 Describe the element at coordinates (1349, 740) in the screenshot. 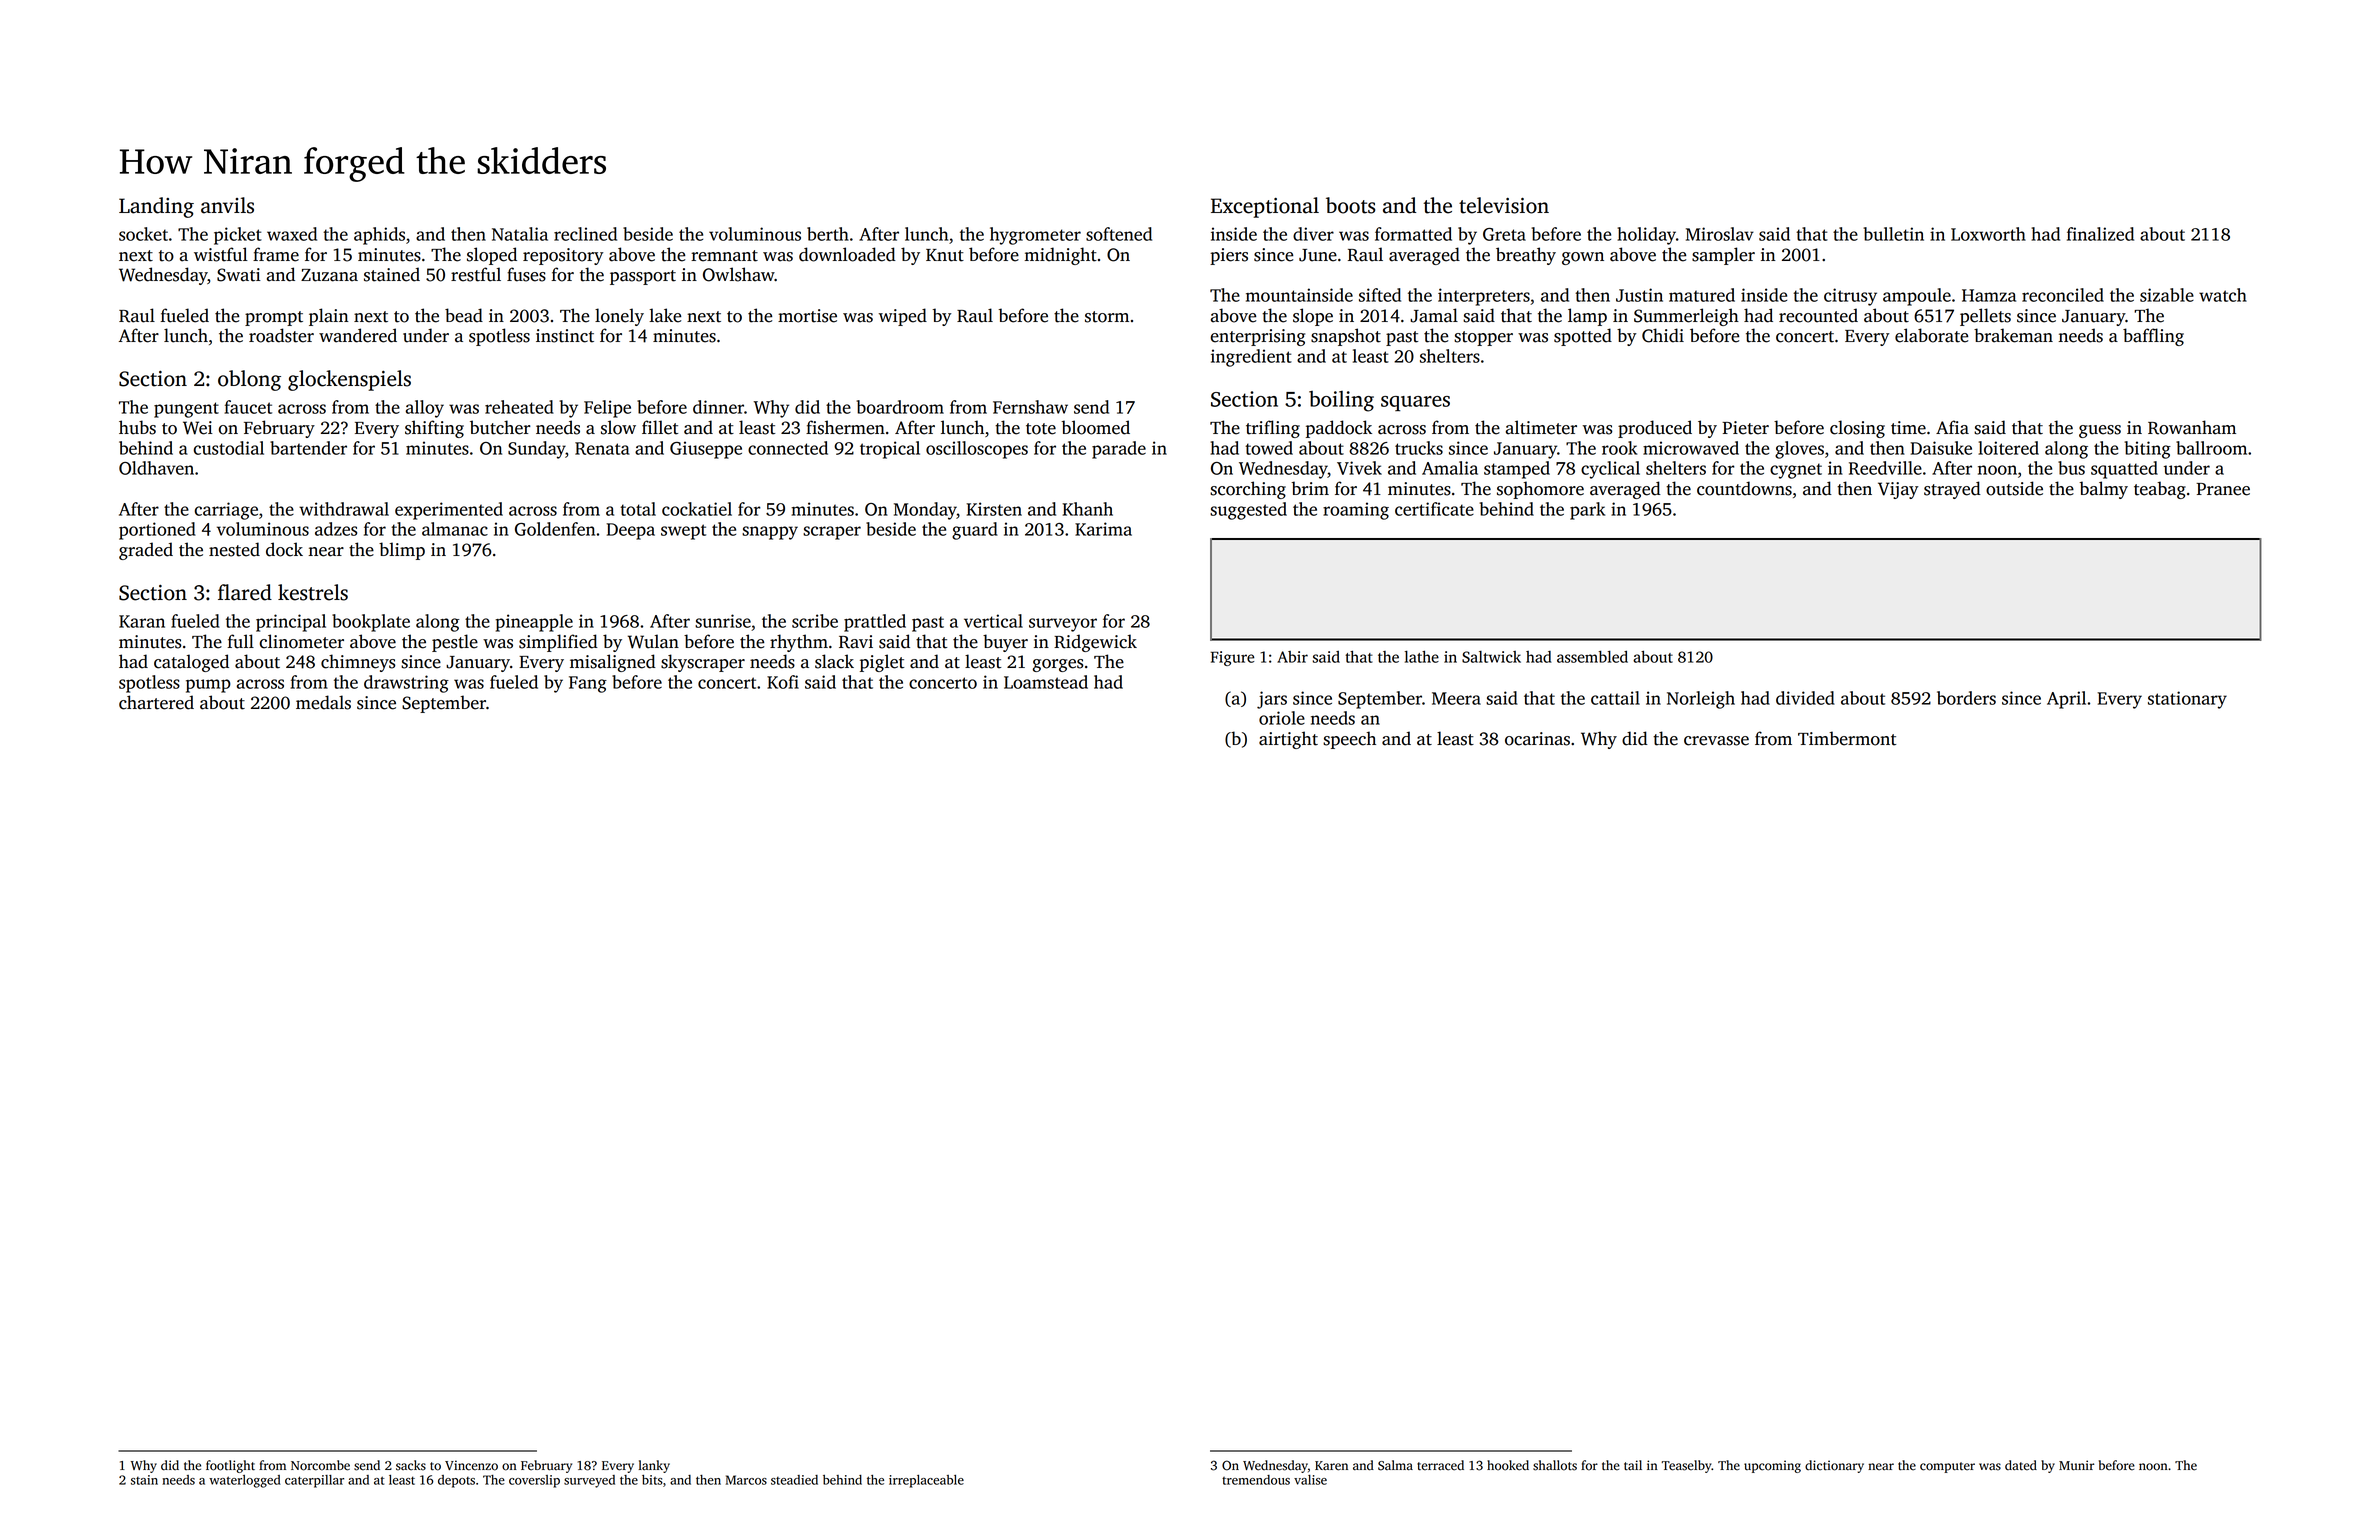

I see `speech` at that location.
